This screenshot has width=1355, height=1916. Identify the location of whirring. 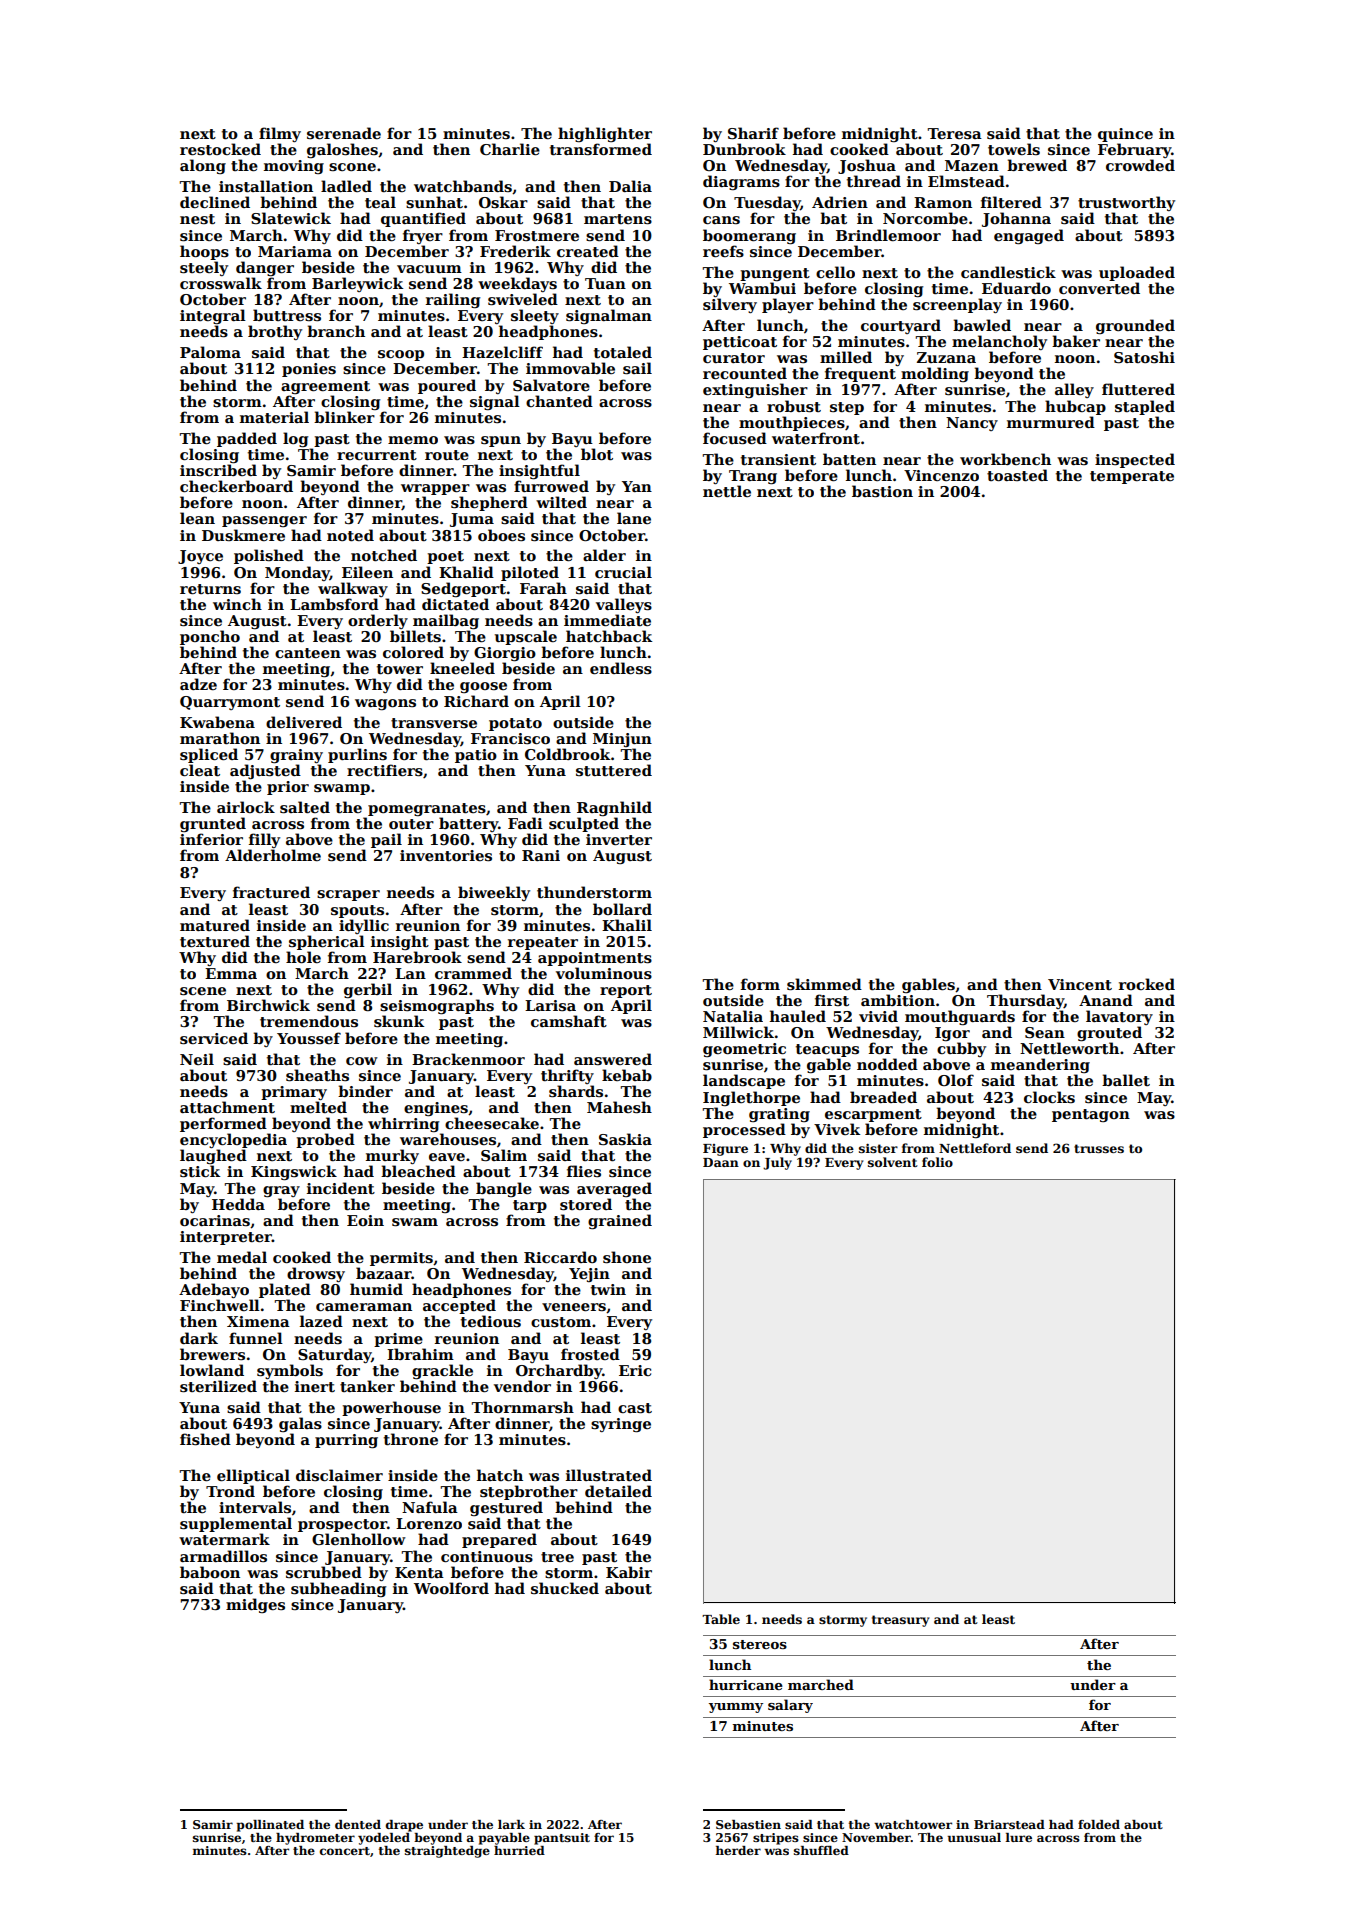
(403, 1124).
